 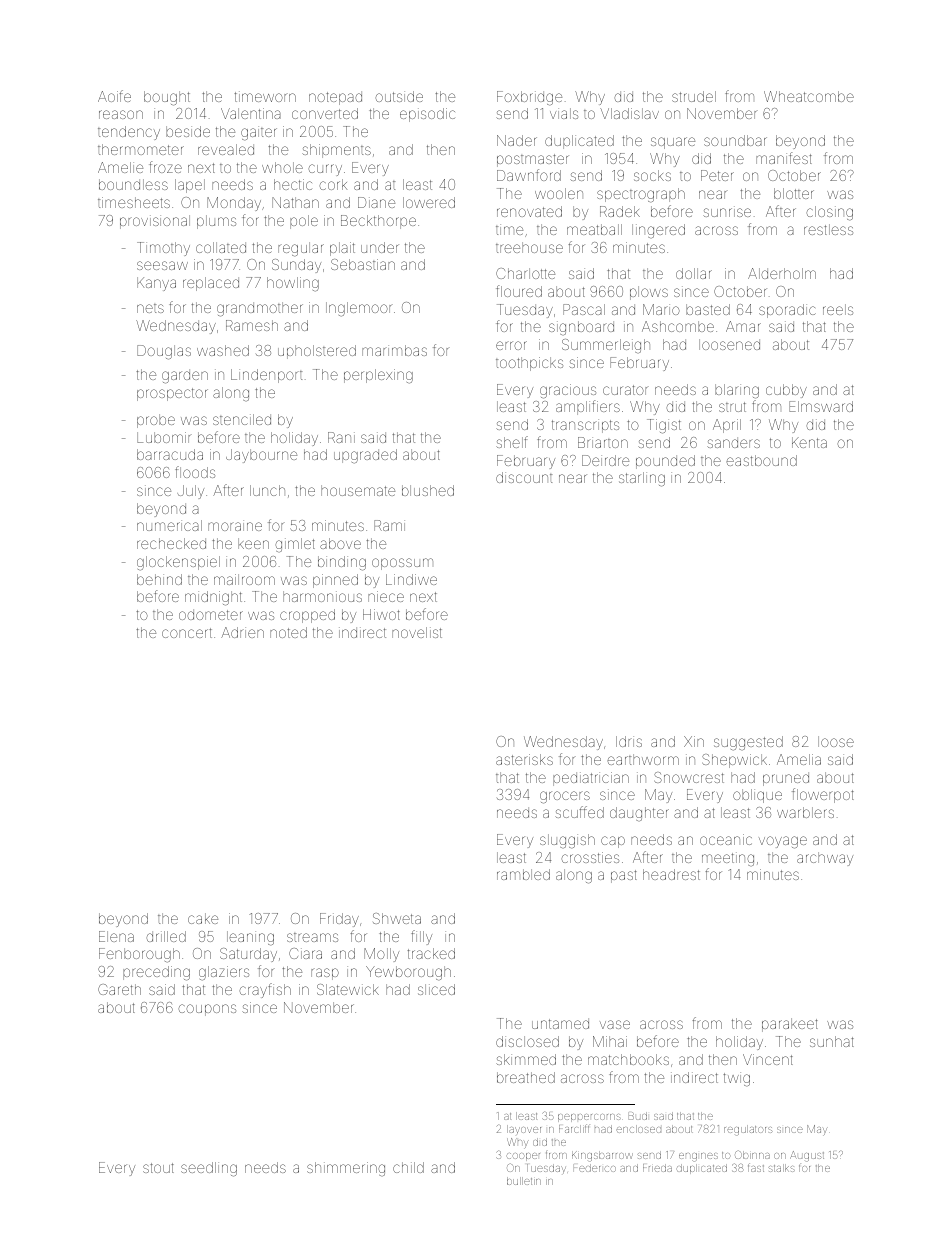 I want to click on novelist, so click(x=417, y=632).
